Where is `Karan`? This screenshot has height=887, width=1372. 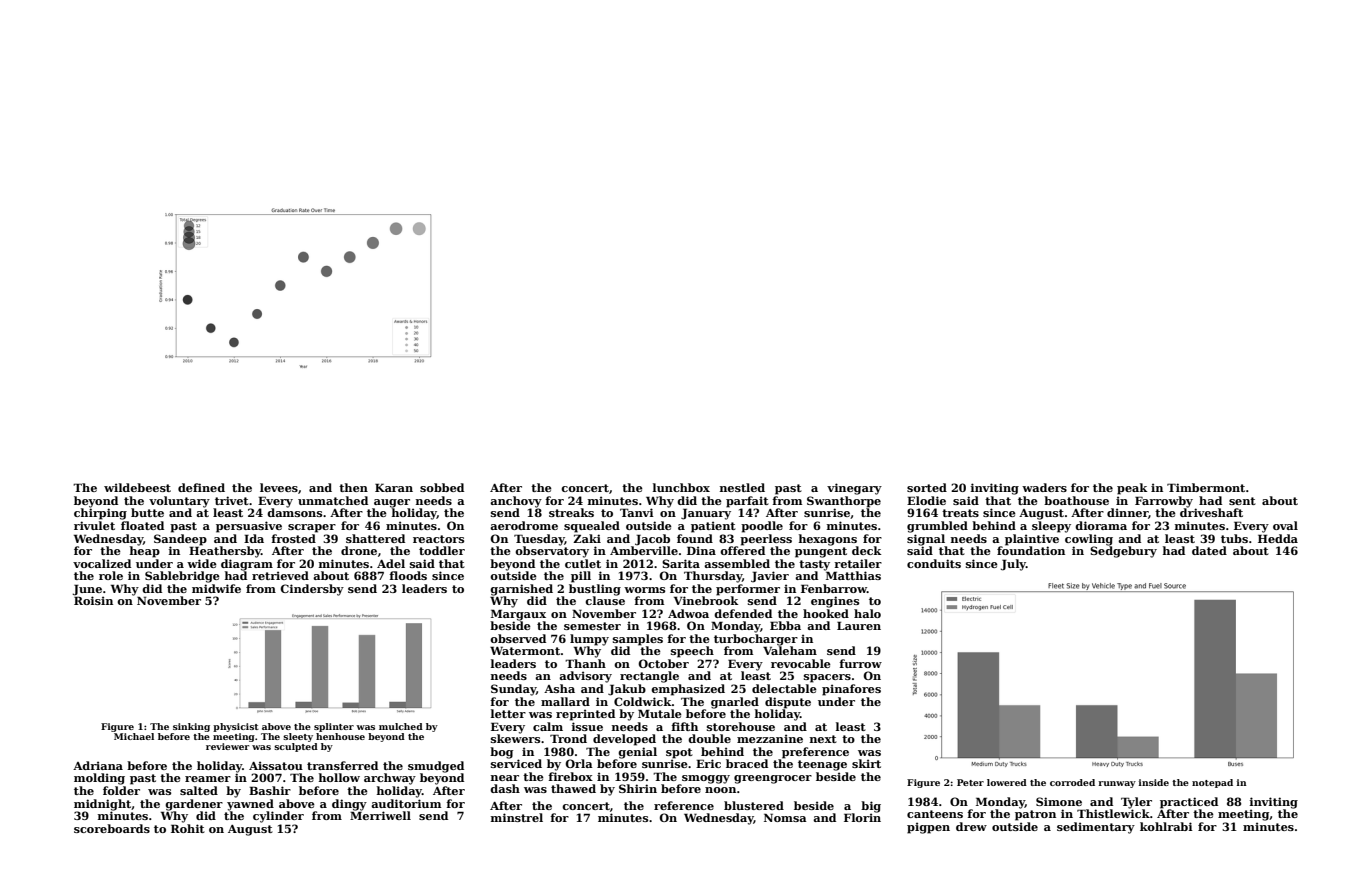 Karan is located at coordinates (394, 487).
